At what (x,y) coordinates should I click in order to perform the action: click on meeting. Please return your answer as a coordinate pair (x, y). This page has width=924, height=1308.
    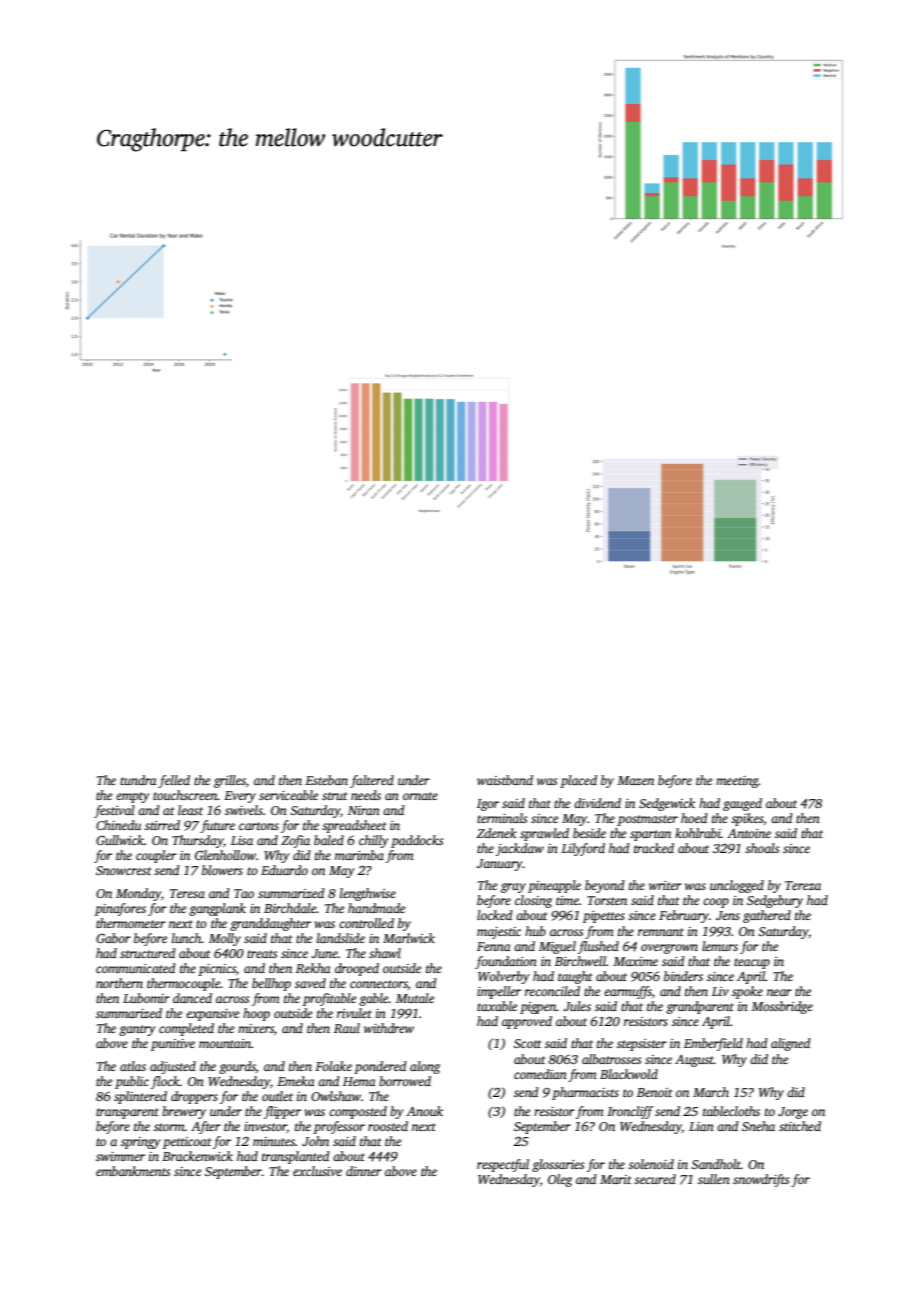
    Looking at the image, I should click on (737, 782).
